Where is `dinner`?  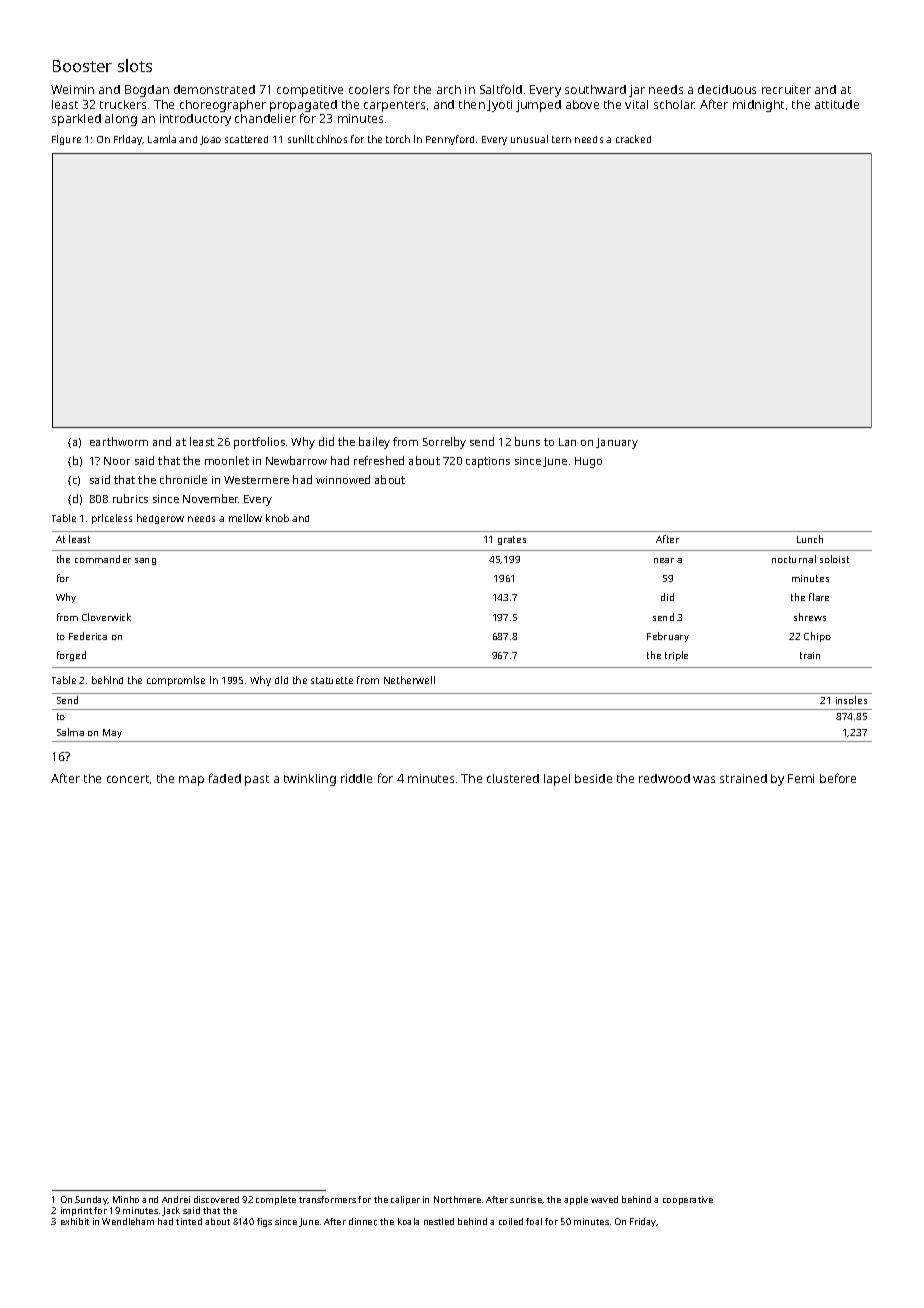
dinner is located at coordinates (362, 1222).
